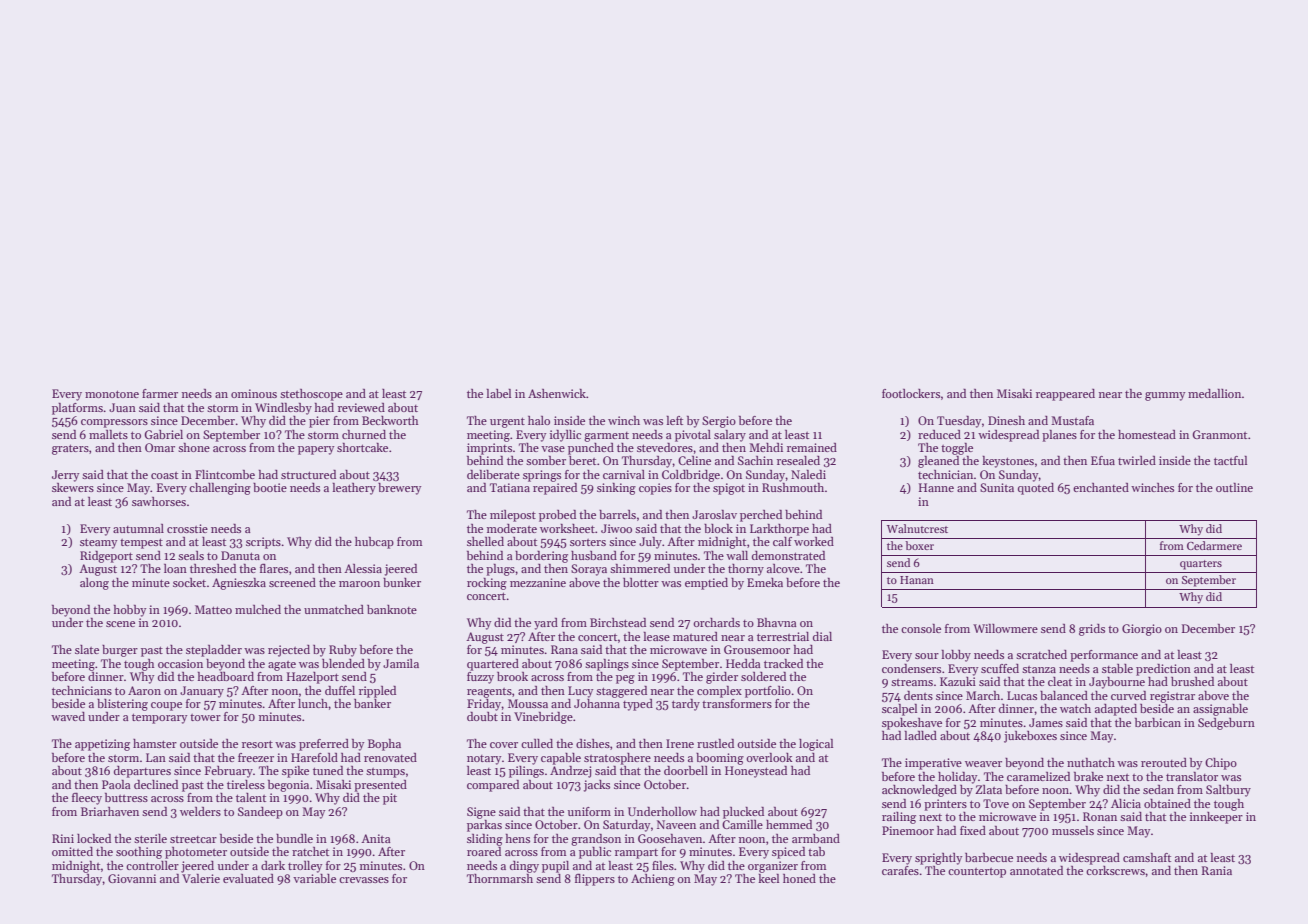 The height and width of the screenshot is (924, 1308). Describe the element at coordinates (294, 838) in the screenshot. I see `bundle` at that location.
